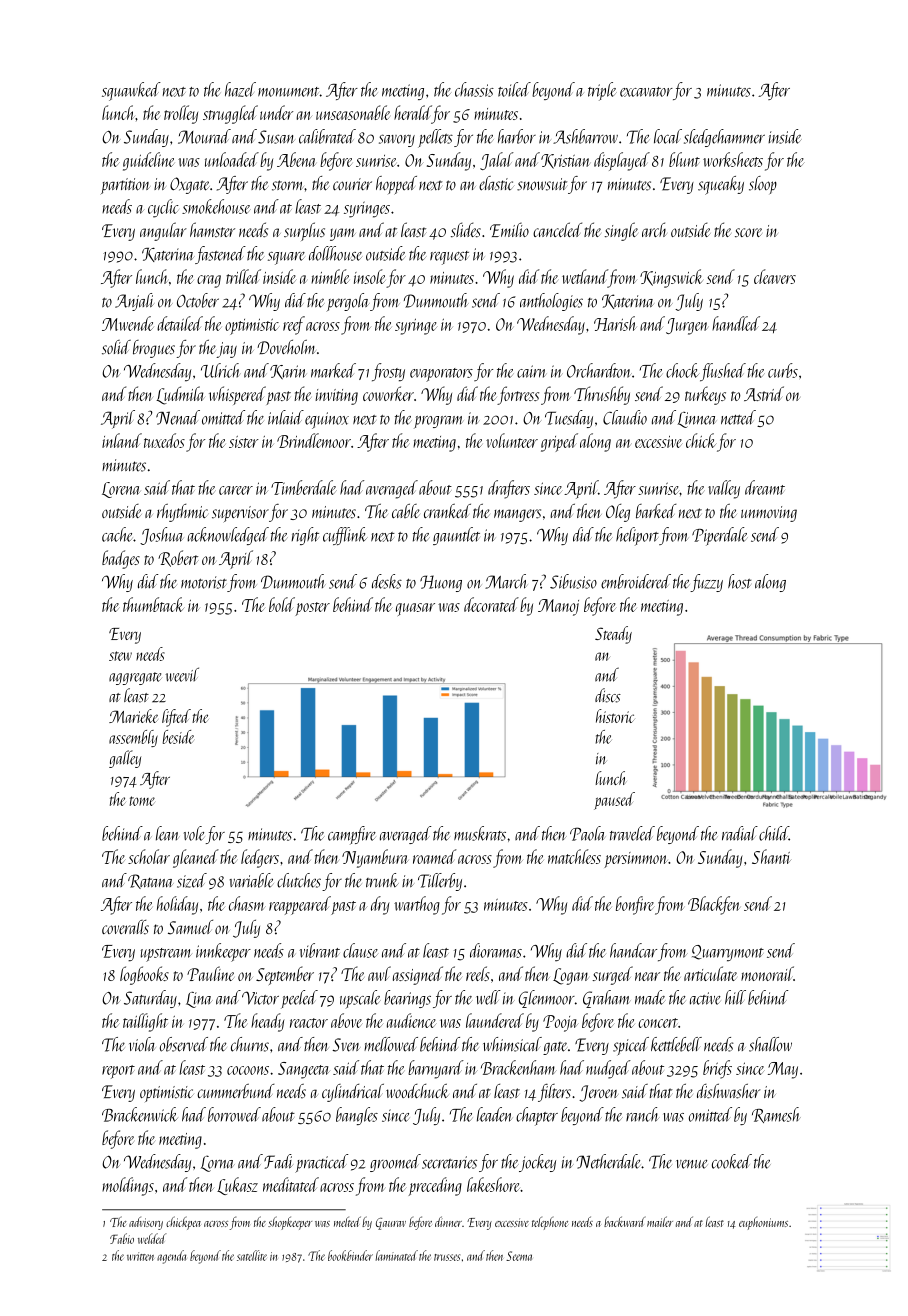 Image resolution: width=908 pixels, height=1316 pixels. I want to click on Ludmila, so click(180, 395).
